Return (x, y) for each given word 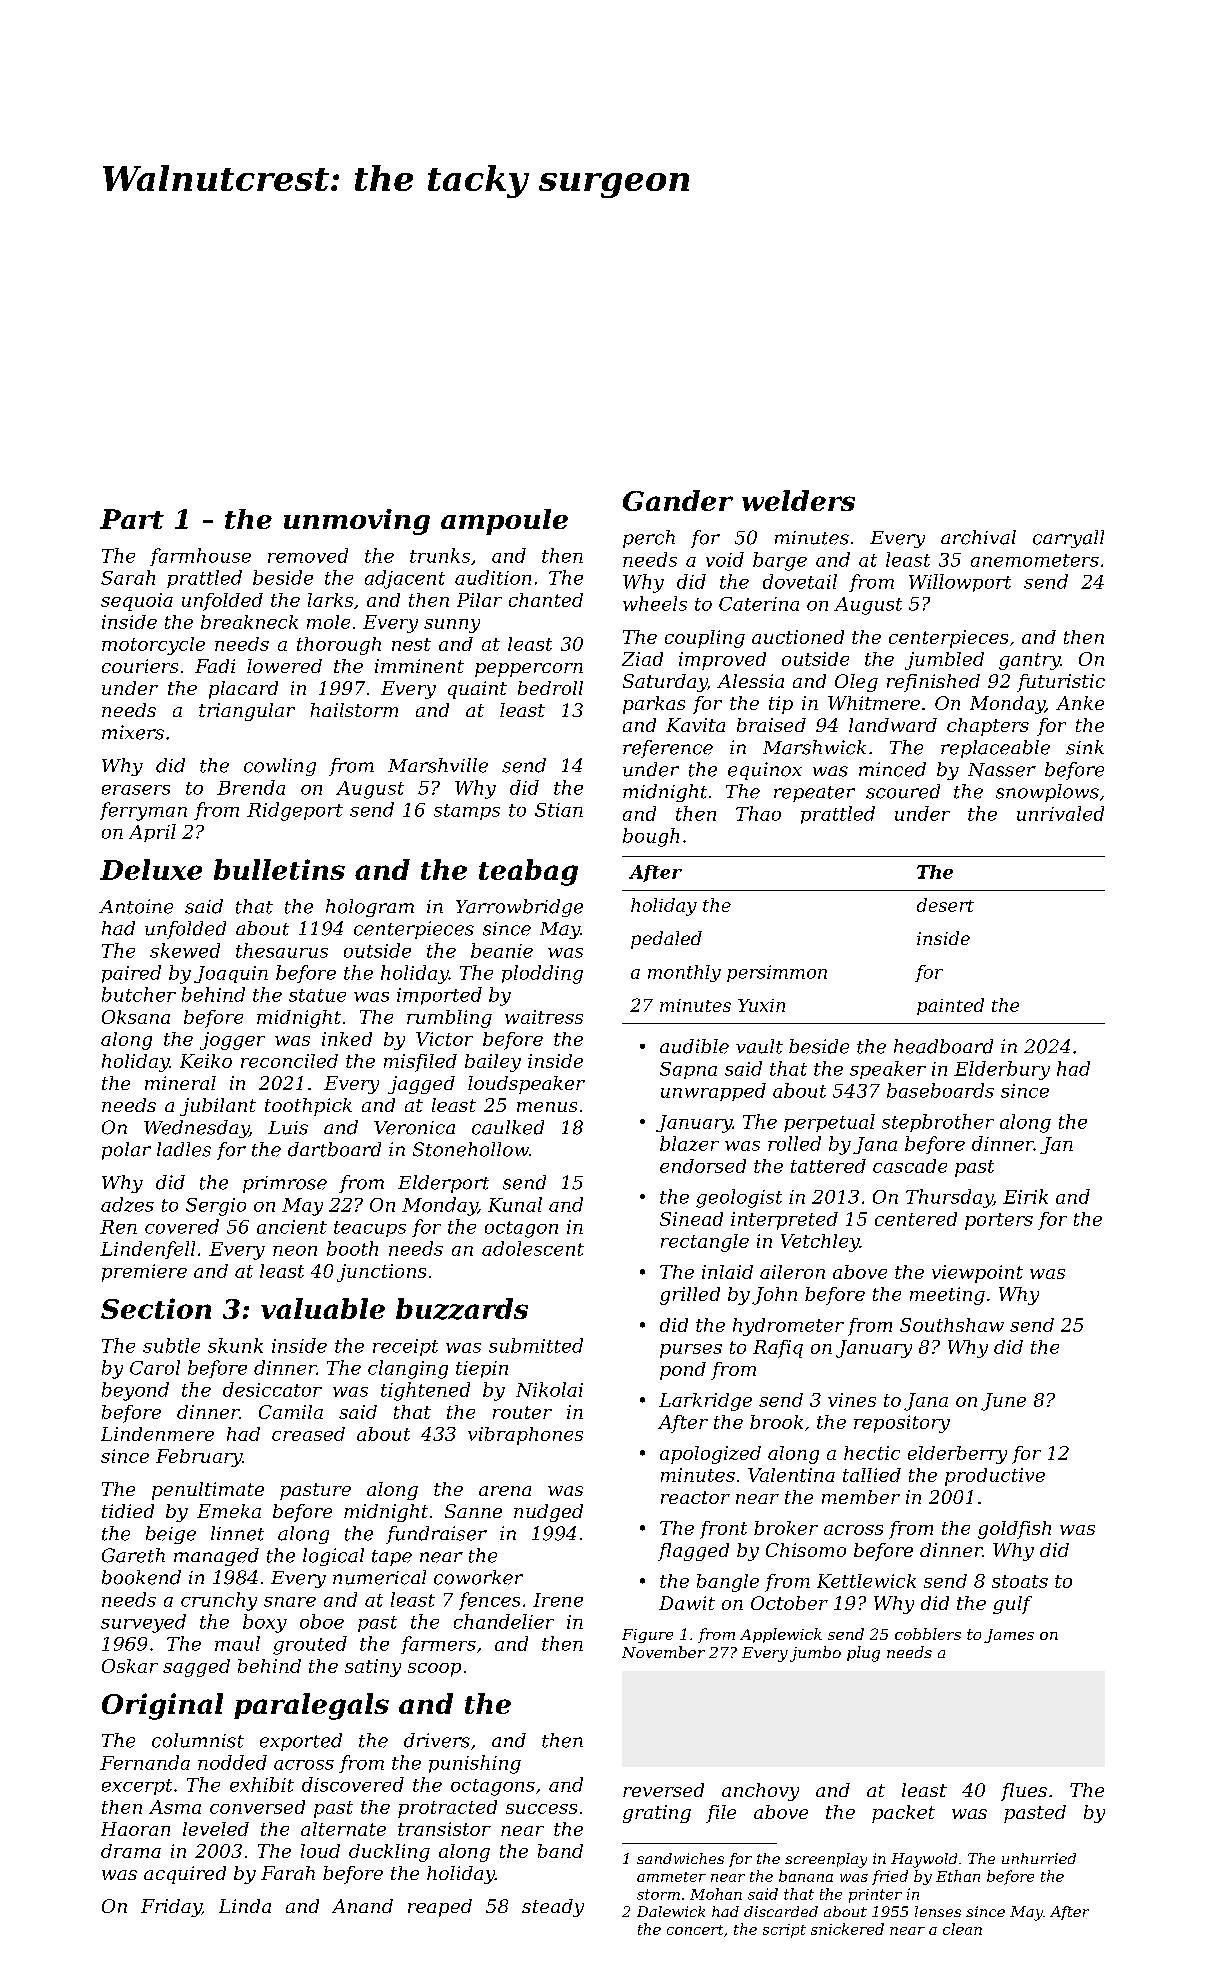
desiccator (272, 1389)
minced (892, 769)
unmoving (357, 522)
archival (978, 537)
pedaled (666, 940)
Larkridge (705, 1402)
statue (317, 995)
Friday (171, 1908)
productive (995, 1477)
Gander (678, 500)
